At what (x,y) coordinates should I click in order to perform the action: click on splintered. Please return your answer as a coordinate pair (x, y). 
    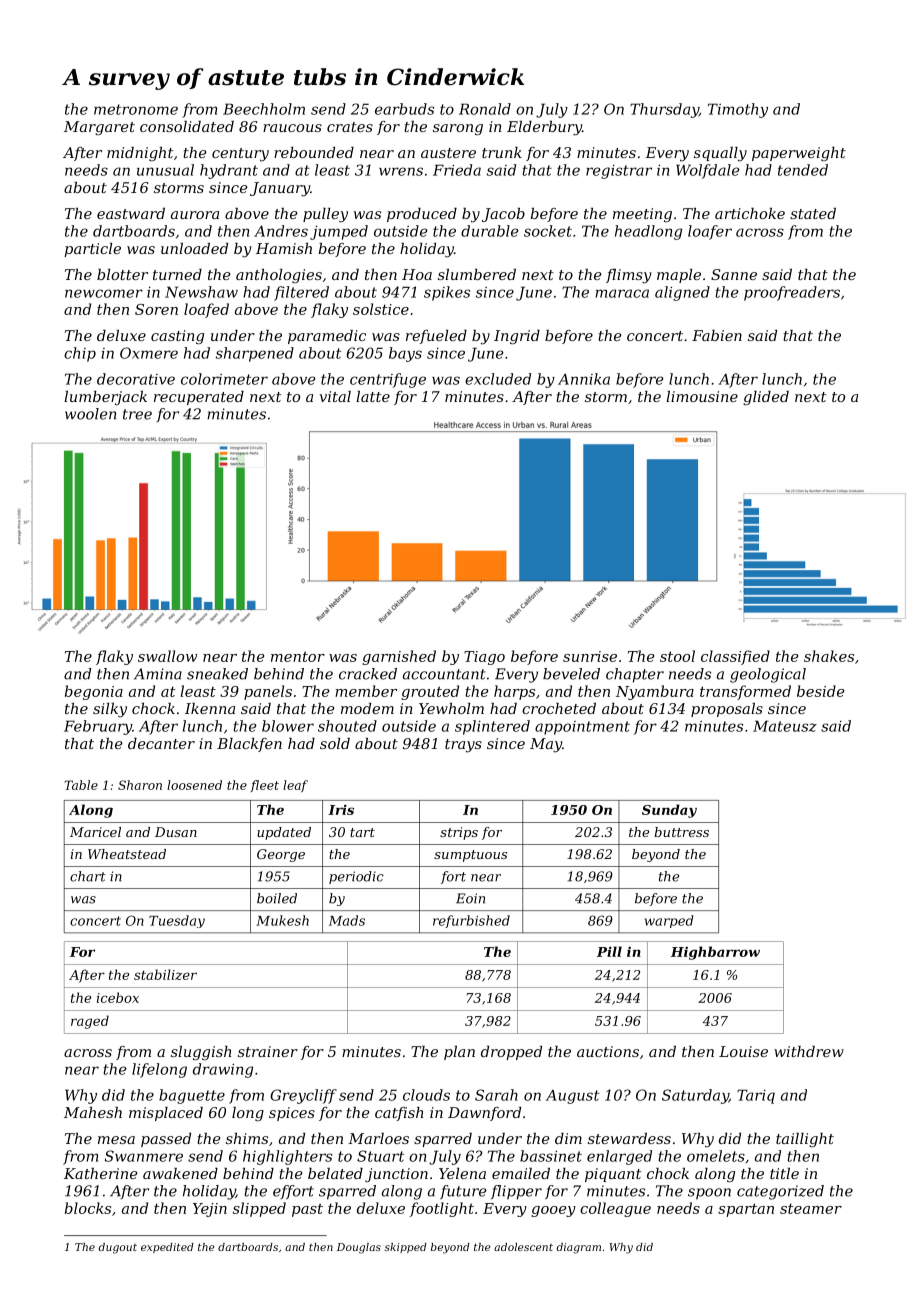
    Looking at the image, I should click on (492, 727).
